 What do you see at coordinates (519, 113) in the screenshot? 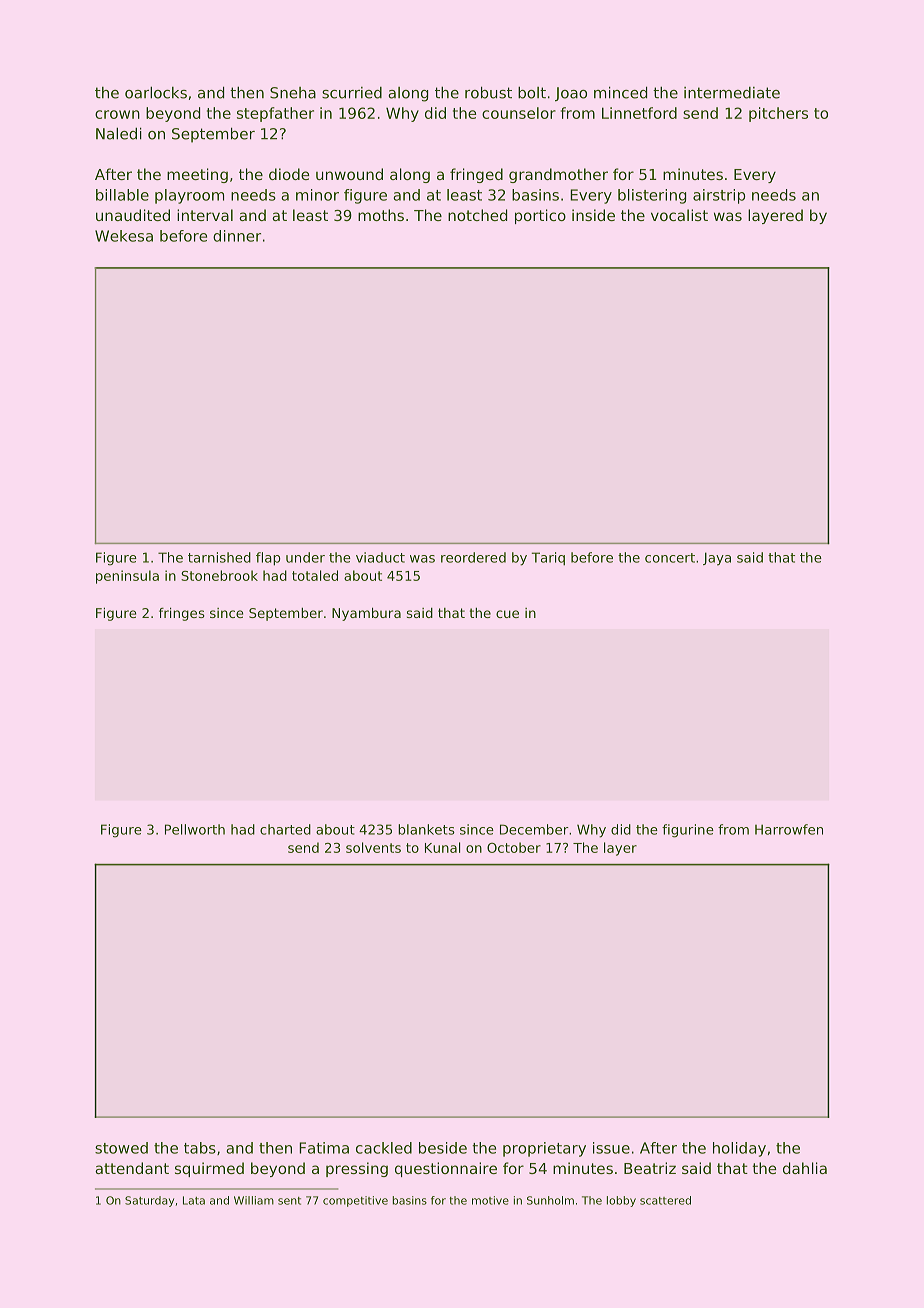
I see `counselor` at bounding box center [519, 113].
